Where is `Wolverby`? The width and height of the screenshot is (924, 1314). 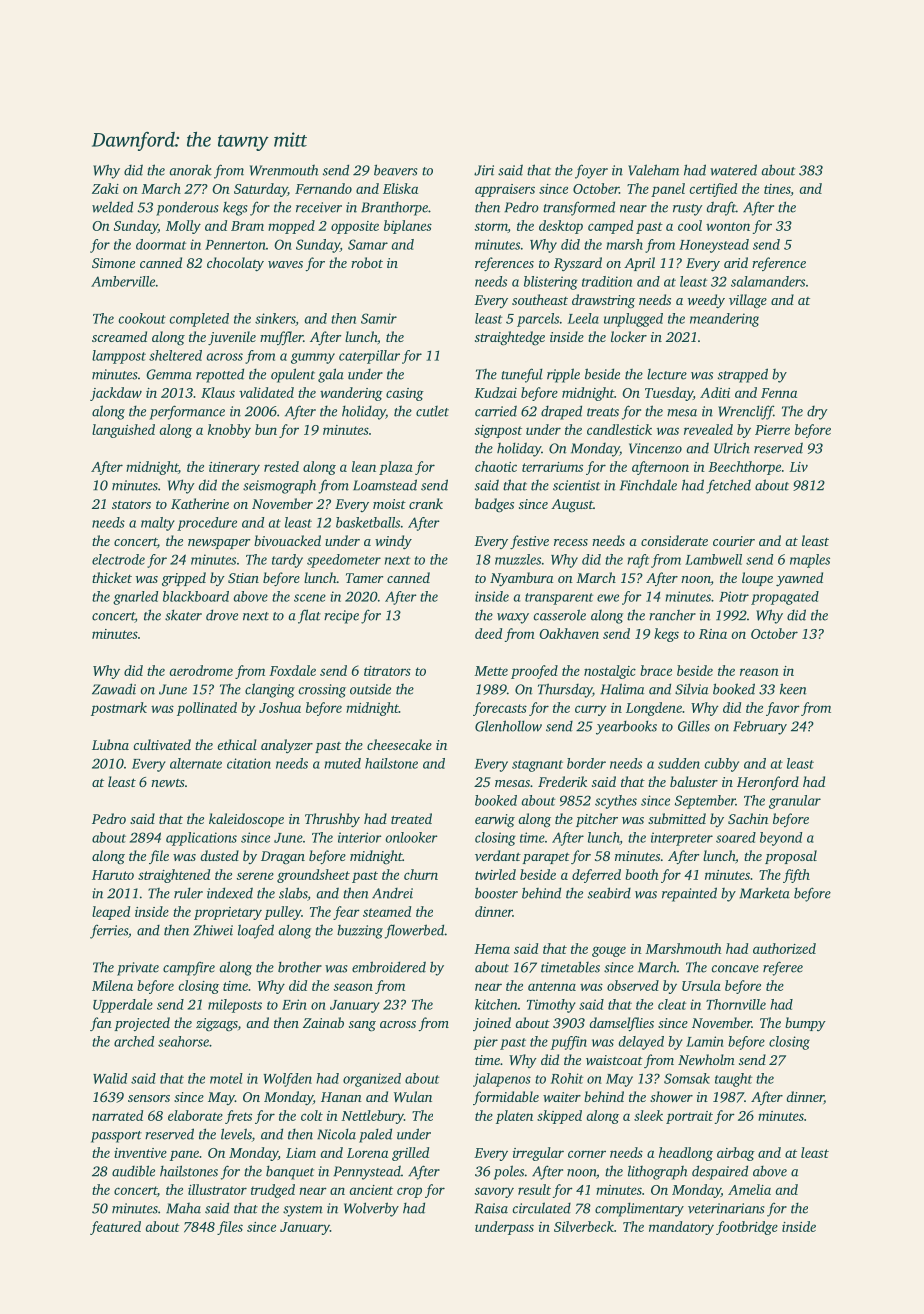
Wolverby is located at coordinates (371, 1209).
